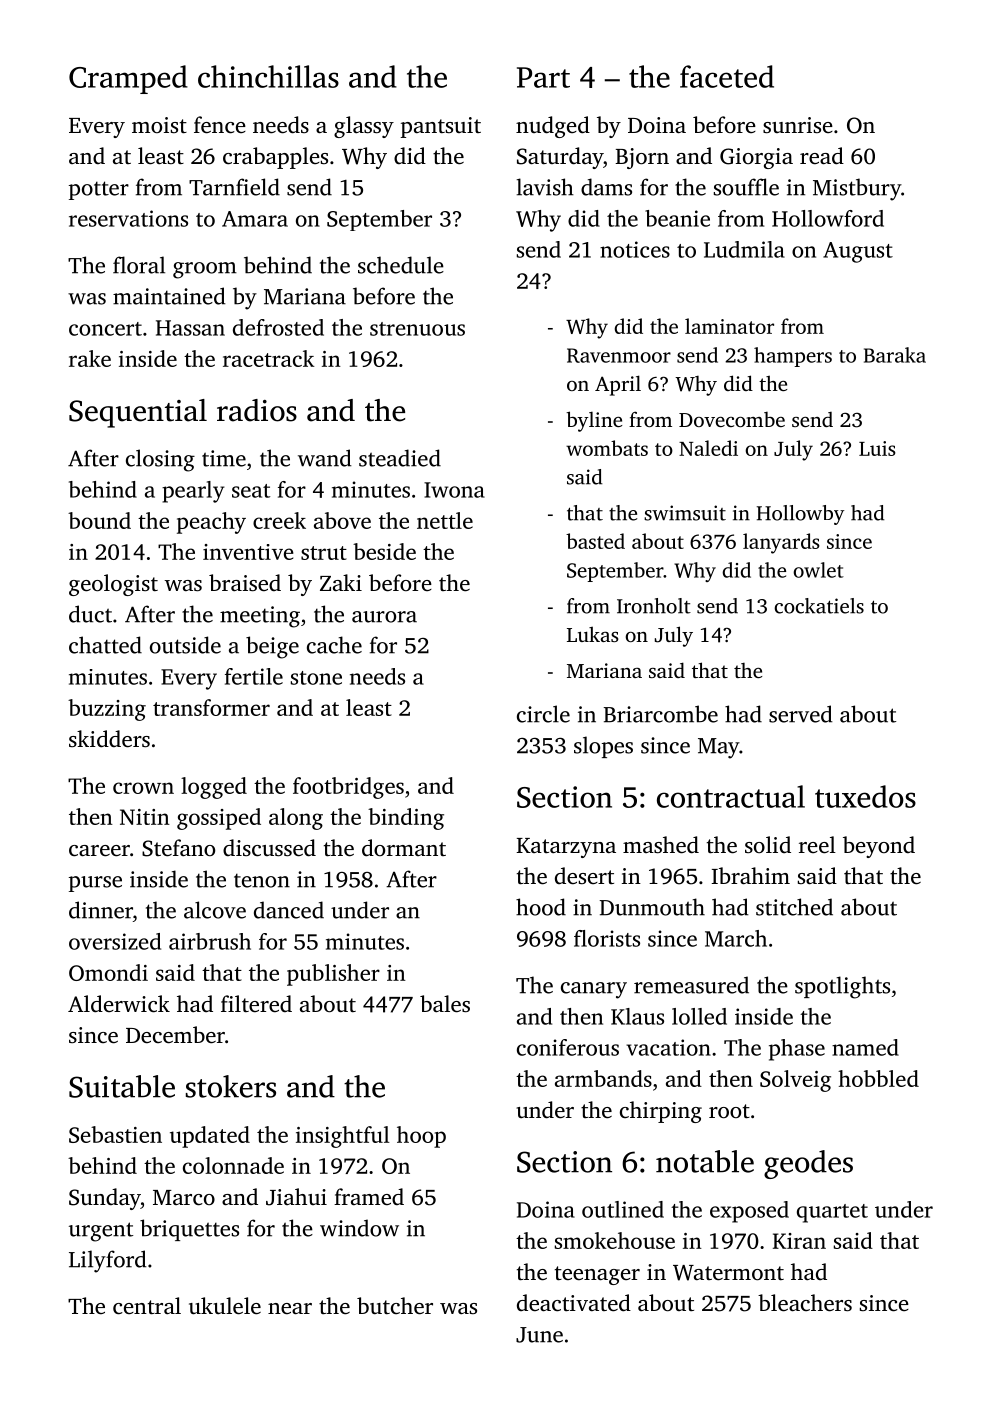 This screenshot has height=1423, width=1002. I want to click on geologist, so click(113, 585).
